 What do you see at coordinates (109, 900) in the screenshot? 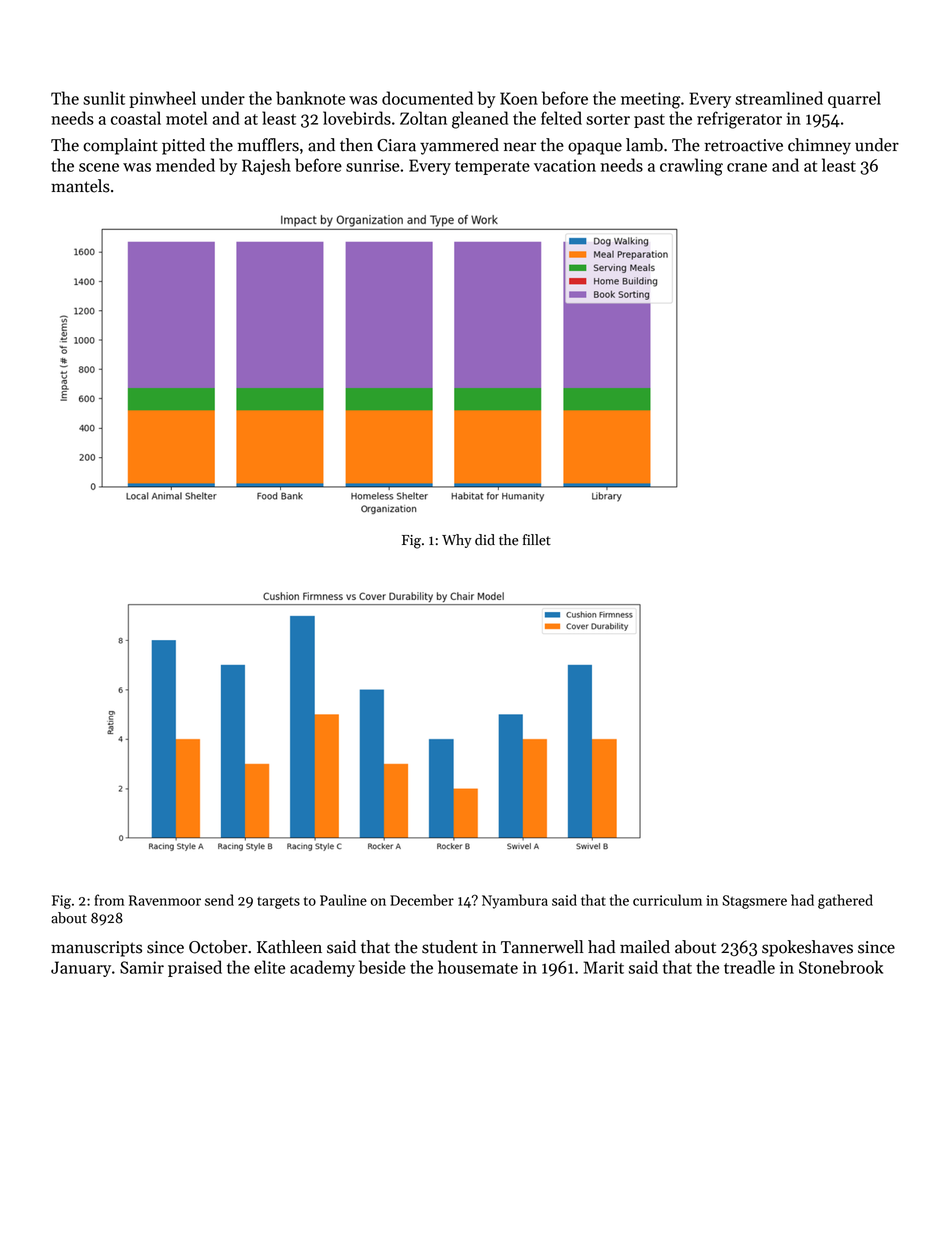
I see `from` at bounding box center [109, 900].
